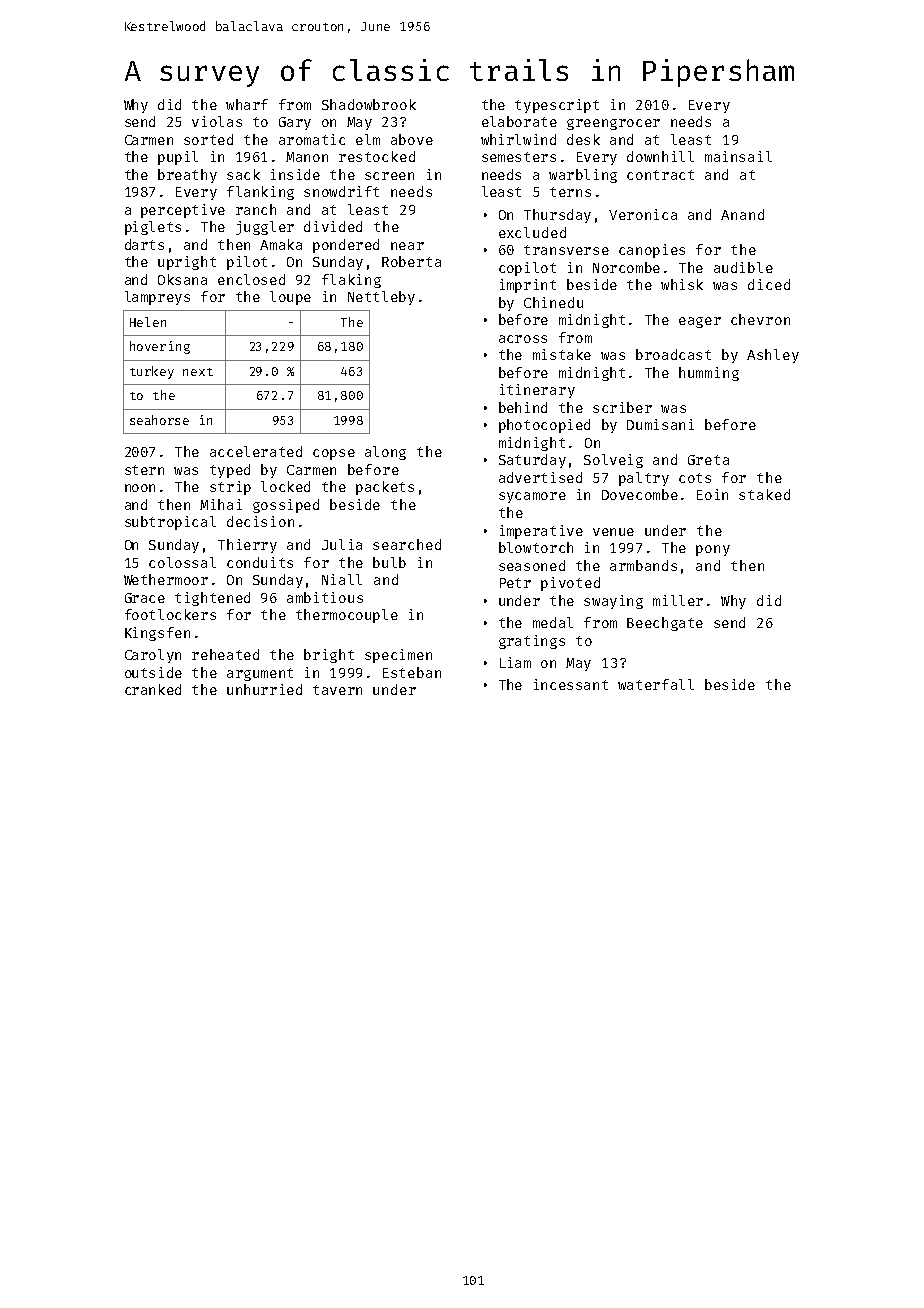  I want to click on medal, so click(553, 622).
